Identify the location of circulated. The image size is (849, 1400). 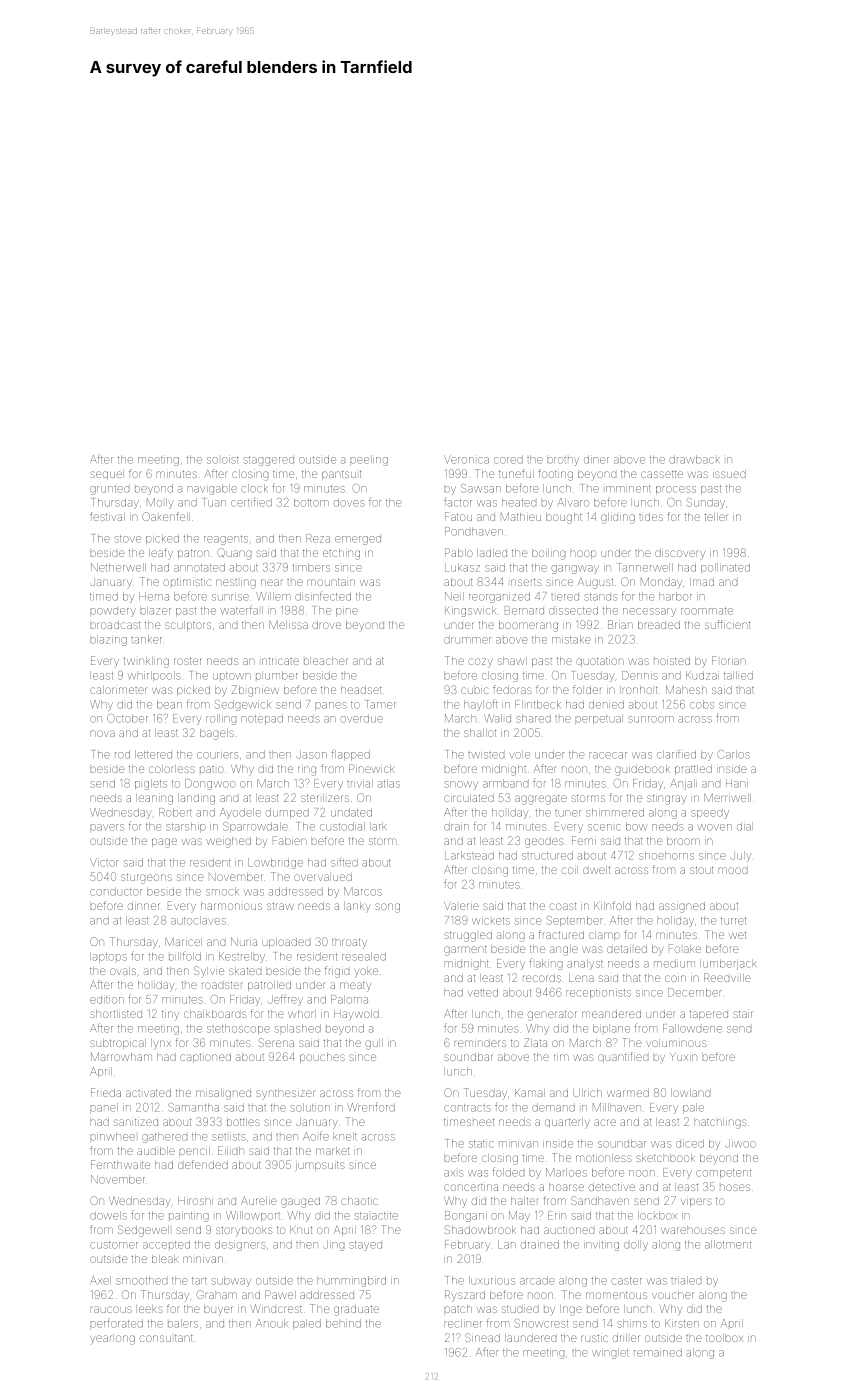
(469, 798).
